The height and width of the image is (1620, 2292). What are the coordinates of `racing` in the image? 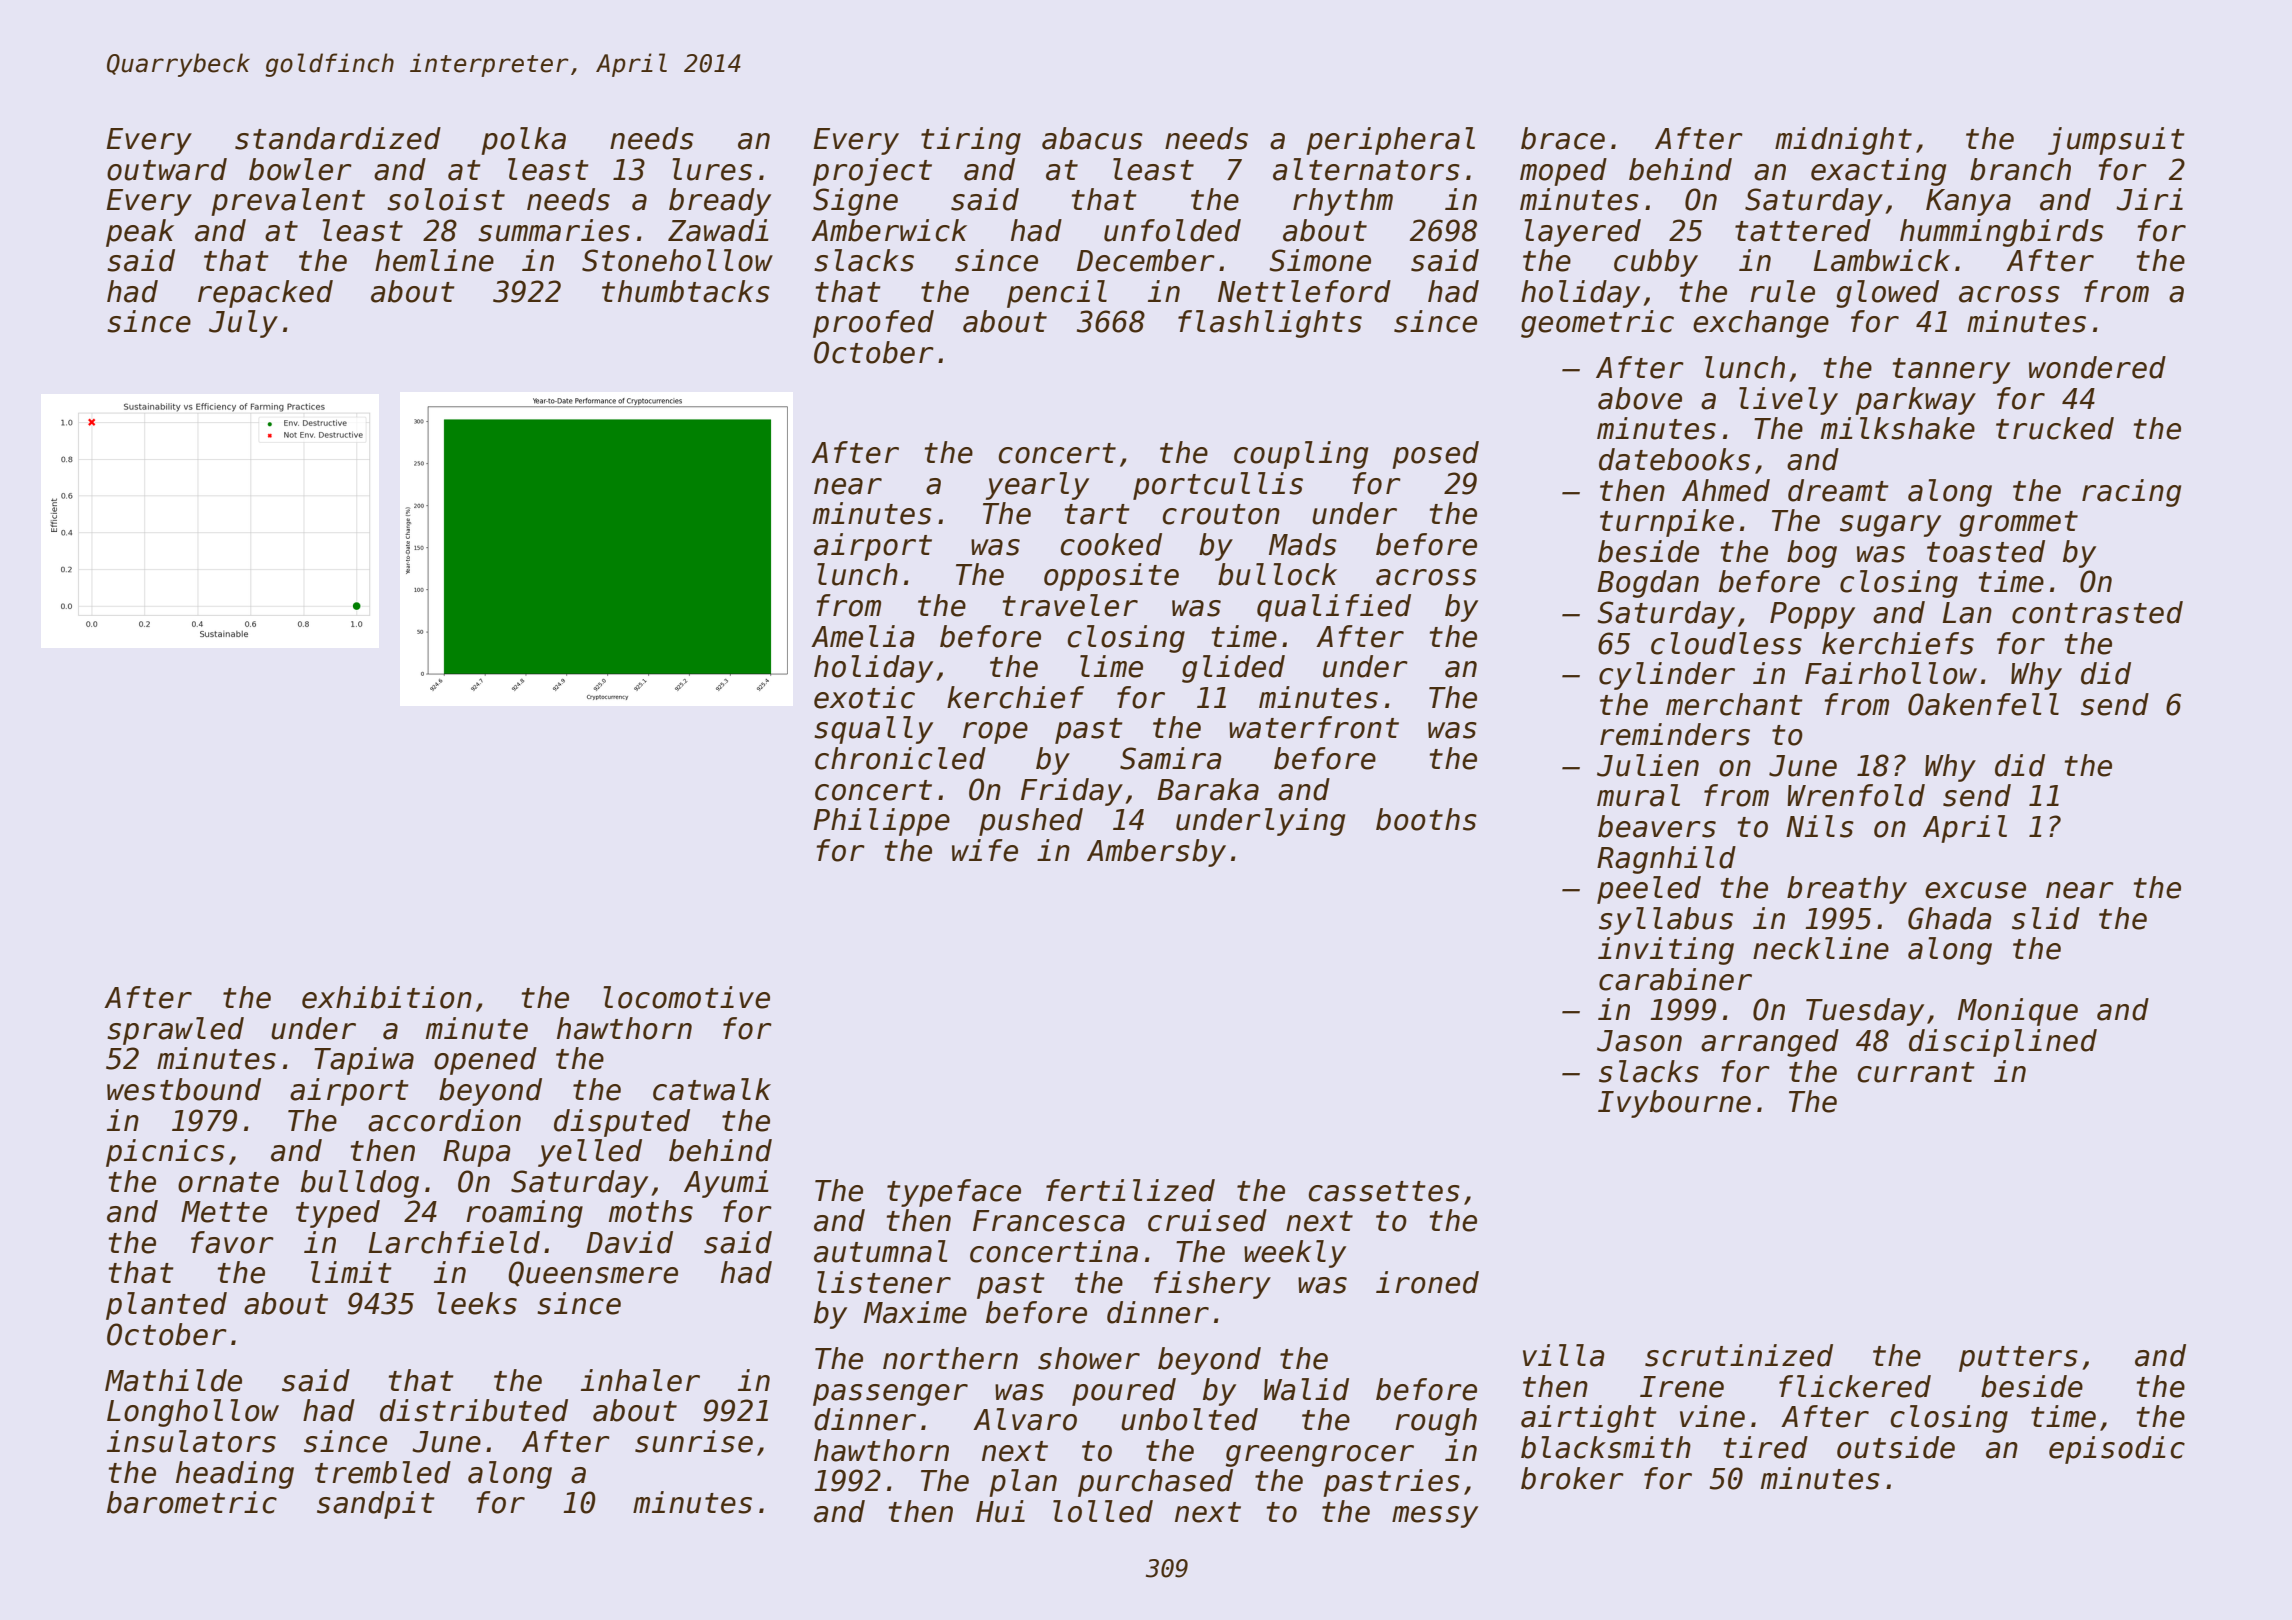 It's located at (2131, 493).
